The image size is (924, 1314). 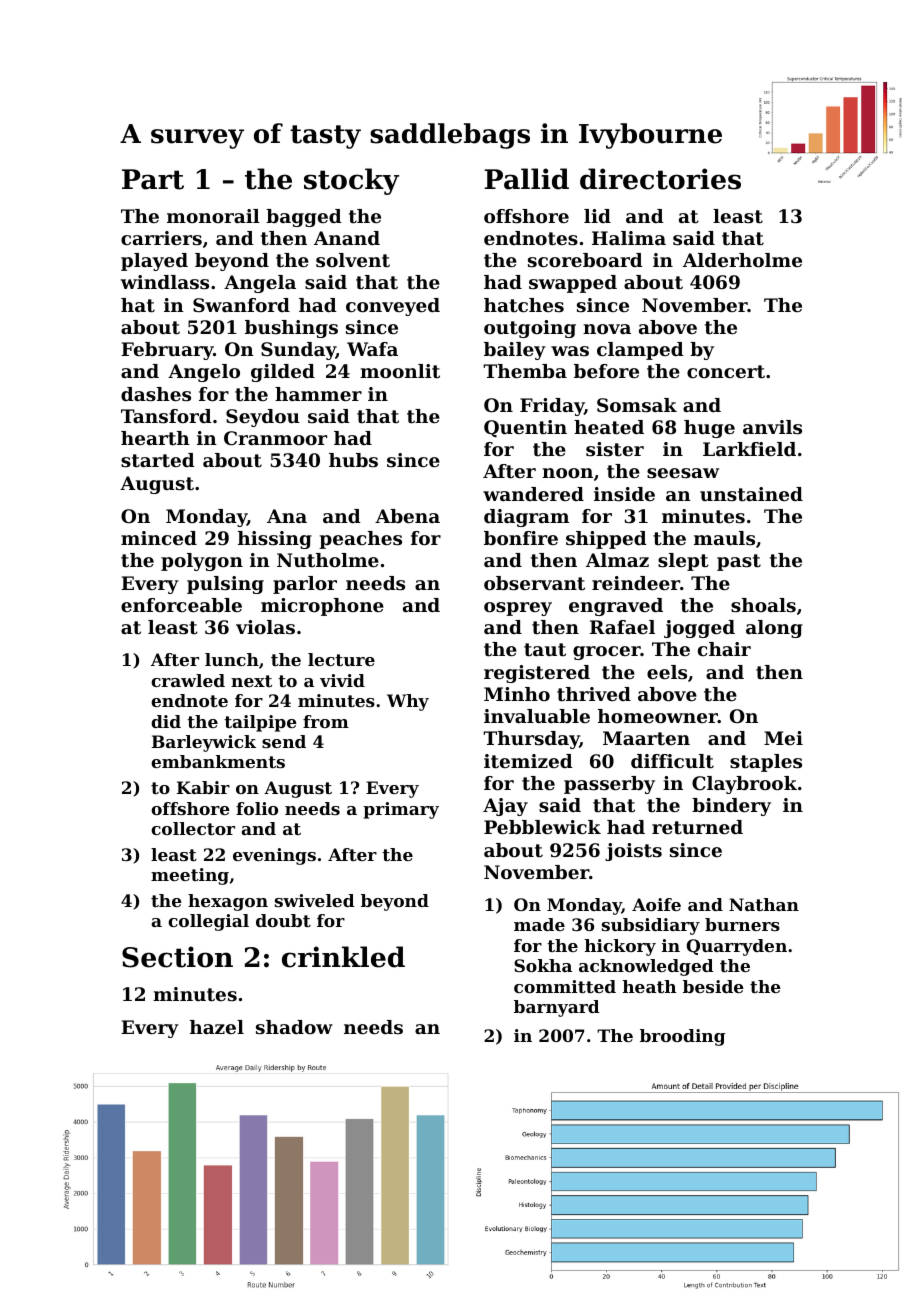 I want to click on Pallid, so click(x=527, y=179).
